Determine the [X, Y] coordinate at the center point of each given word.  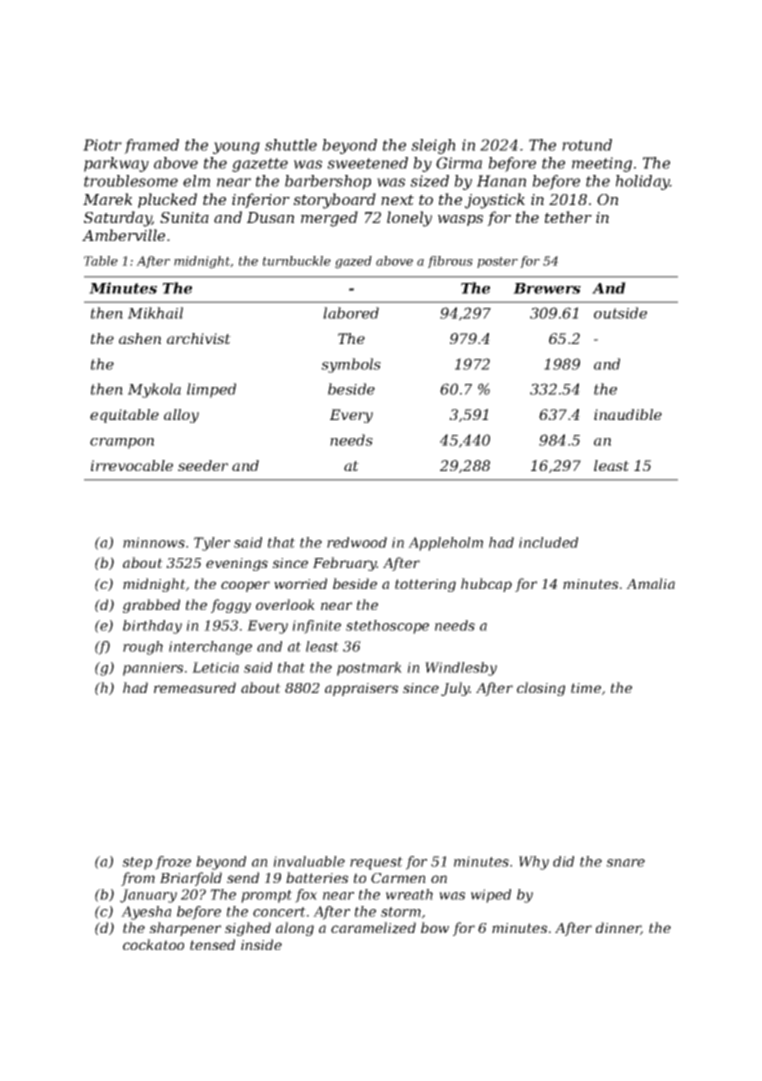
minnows [154, 542]
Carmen [398, 878]
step [137, 863]
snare [625, 863]
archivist [199, 338]
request [376, 863]
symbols [351, 365]
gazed [353, 262]
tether [568, 217]
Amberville [123, 235]
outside [620, 313]
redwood [357, 542]
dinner [618, 928]
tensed [212, 944]
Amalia [650, 583]
